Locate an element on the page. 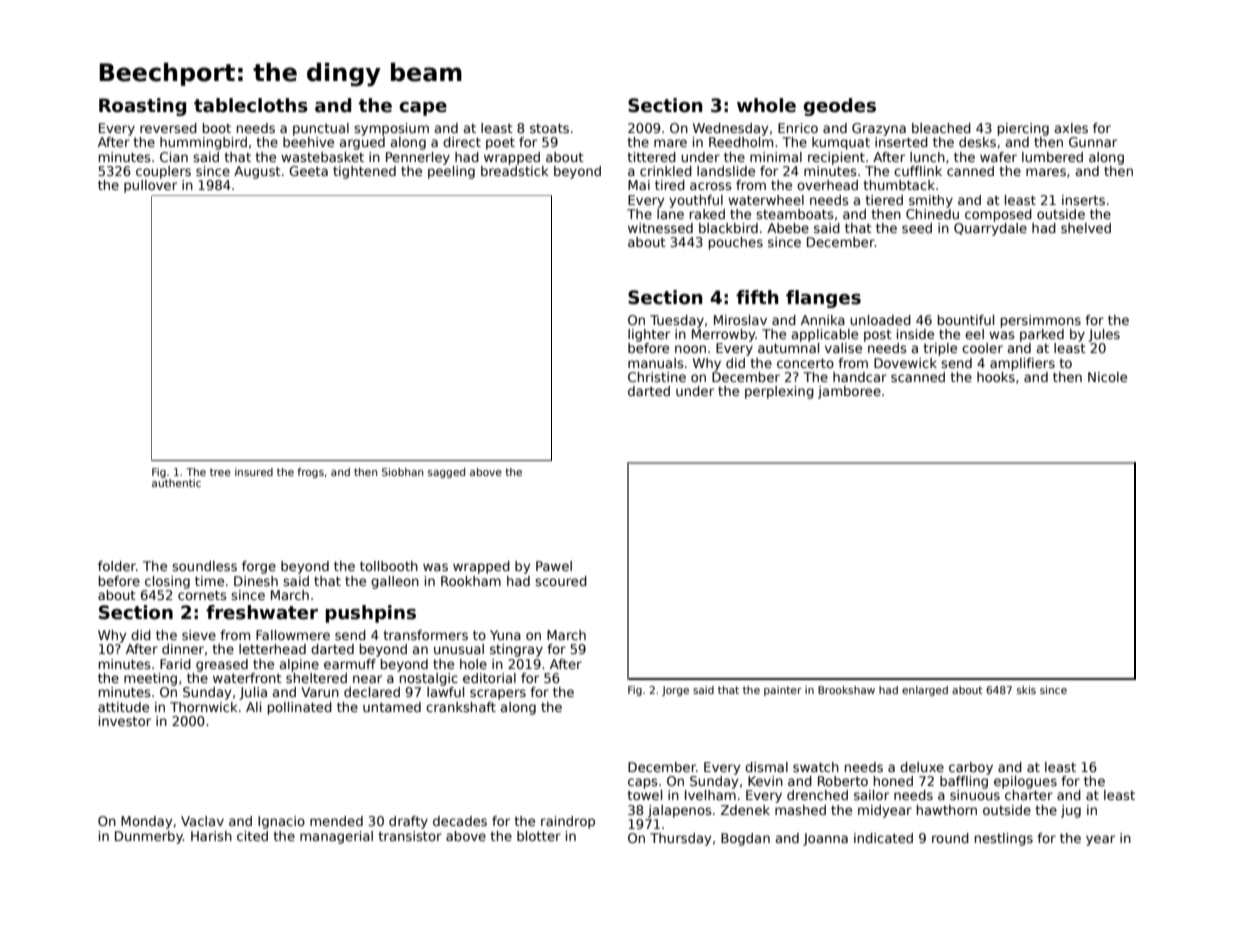 Image resolution: width=1233 pixels, height=952 pixels. piercing is located at coordinates (1023, 129).
